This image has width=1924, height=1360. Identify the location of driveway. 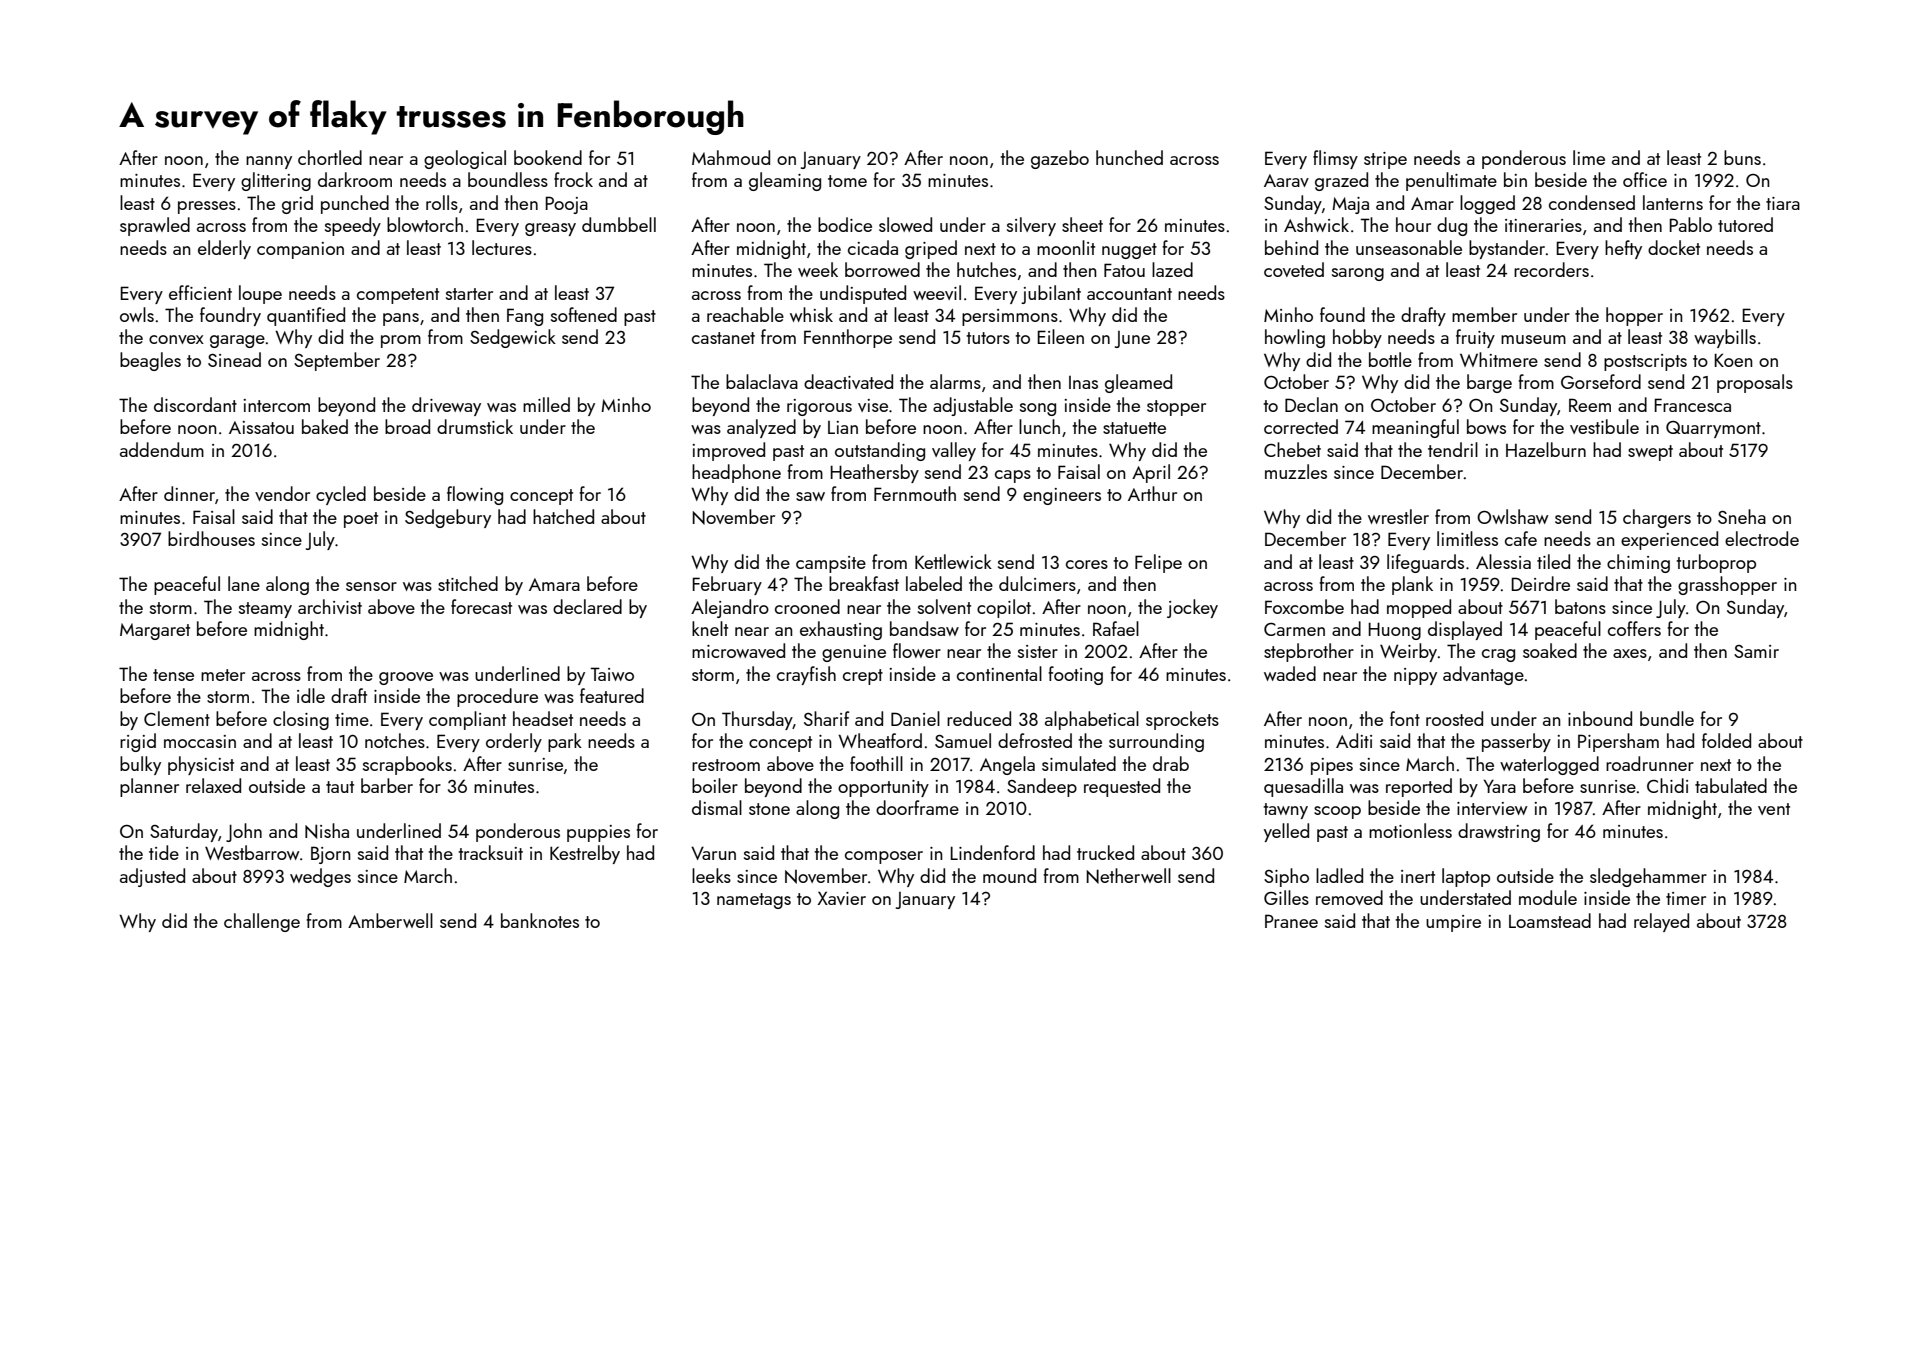
(446, 406).
